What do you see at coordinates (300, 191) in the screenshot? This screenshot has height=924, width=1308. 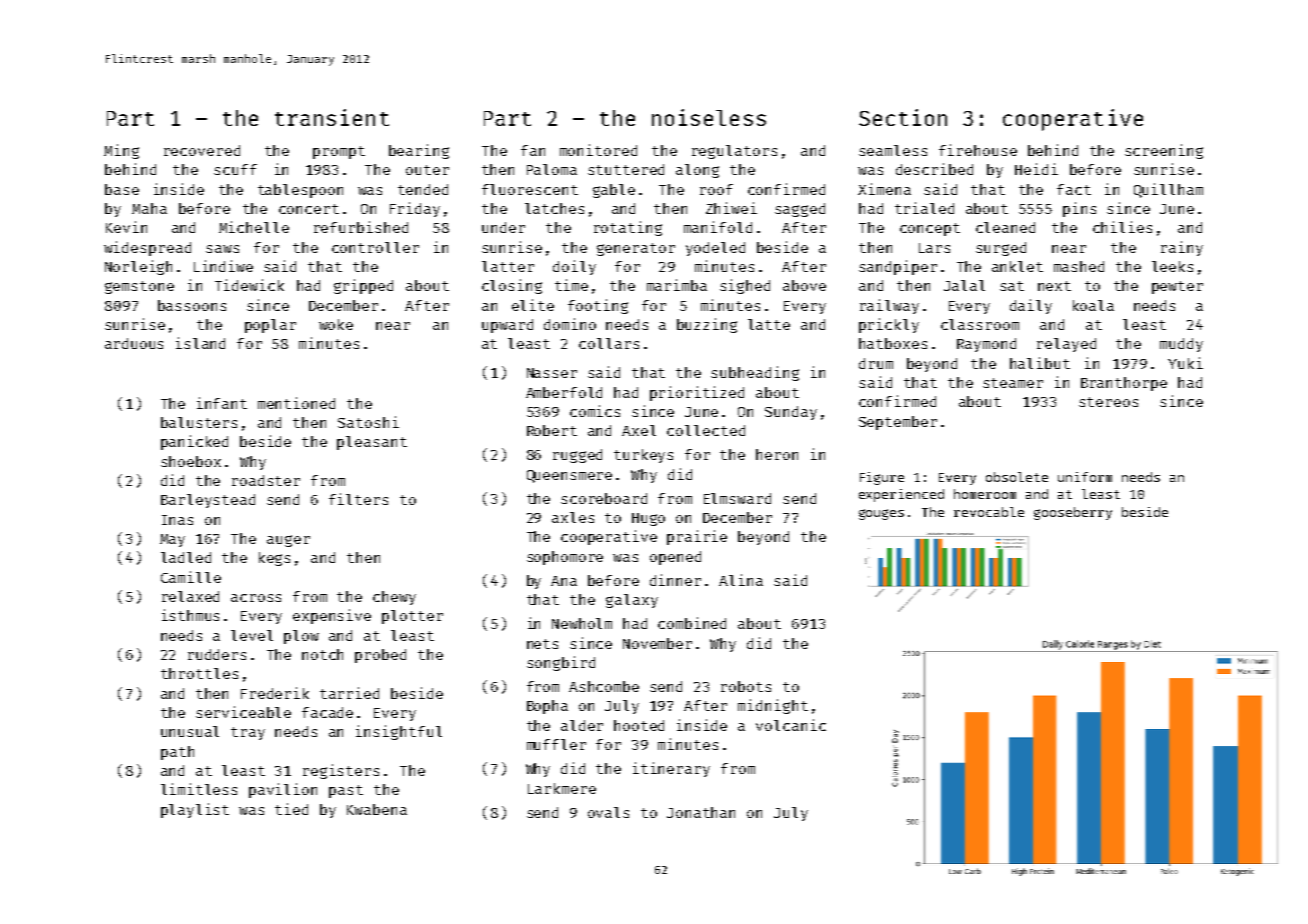 I see `tablespoon` at bounding box center [300, 191].
